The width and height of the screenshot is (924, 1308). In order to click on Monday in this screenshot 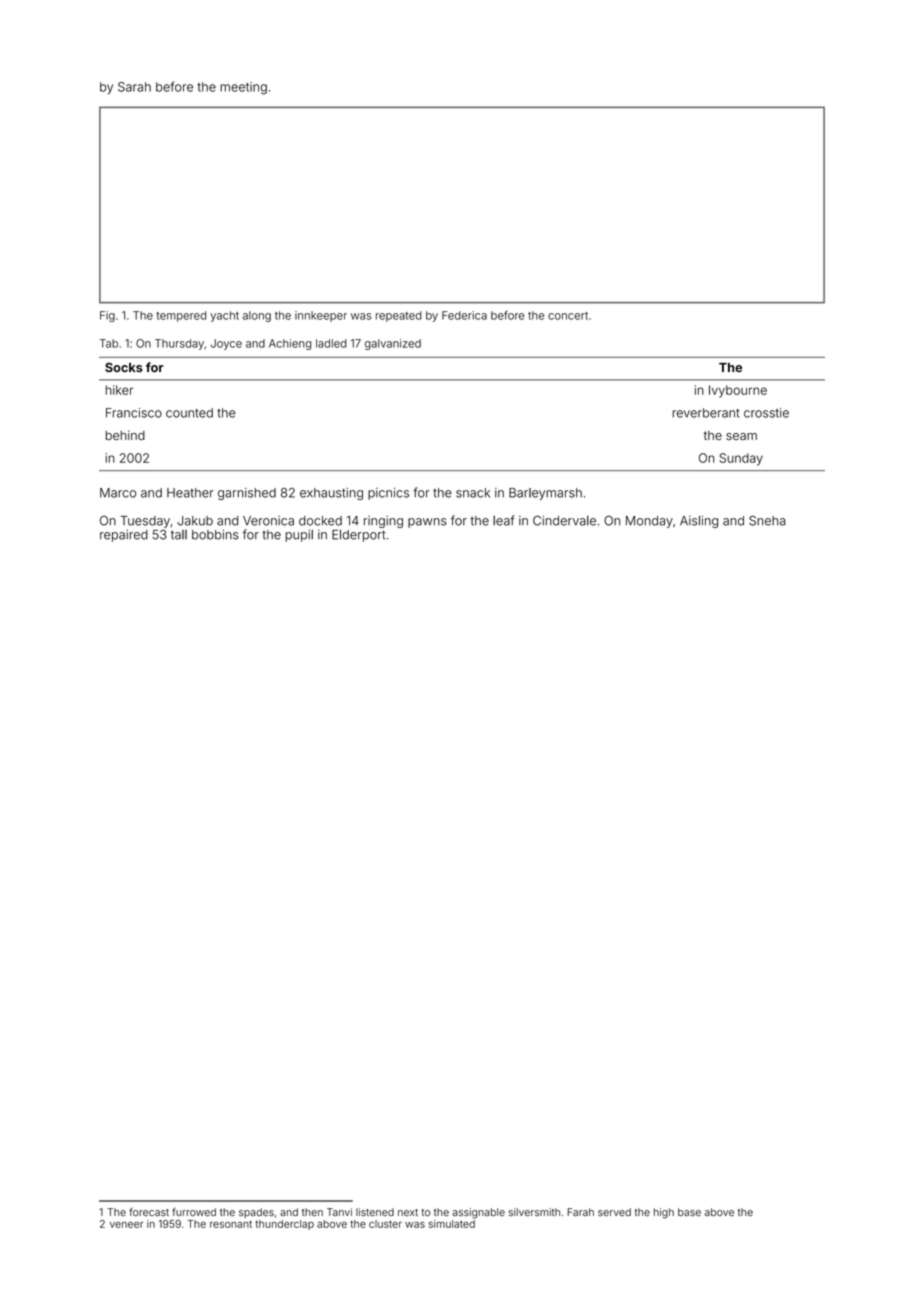, I will do `click(649, 522)`.
